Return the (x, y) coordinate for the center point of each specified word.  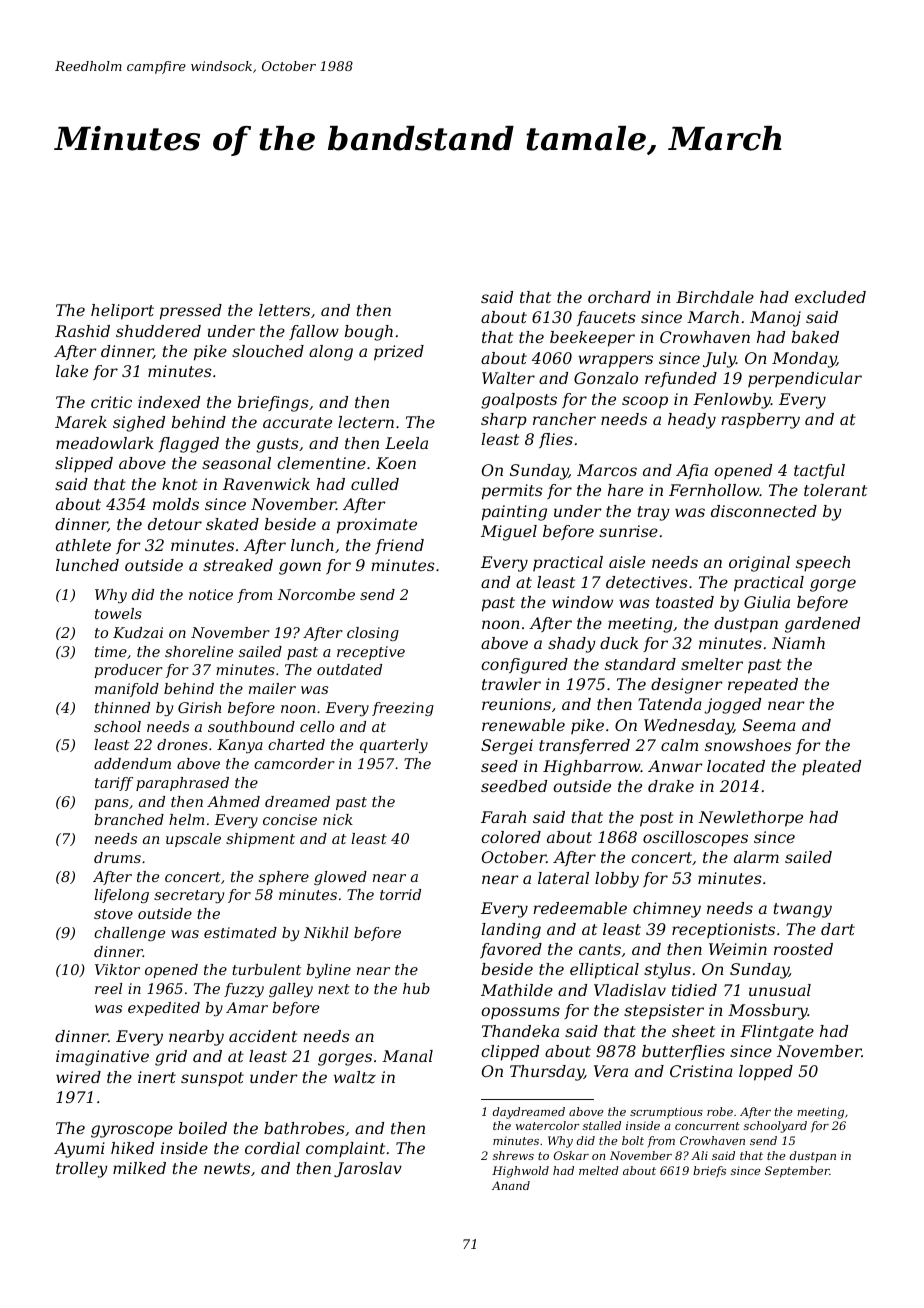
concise (290, 819)
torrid (400, 894)
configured (524, 666)
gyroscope (132, 1131)
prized (399, 353)
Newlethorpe (751, 819)
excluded (830, 297)
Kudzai (138, 633)
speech (823, 564)
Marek (81, 422)
